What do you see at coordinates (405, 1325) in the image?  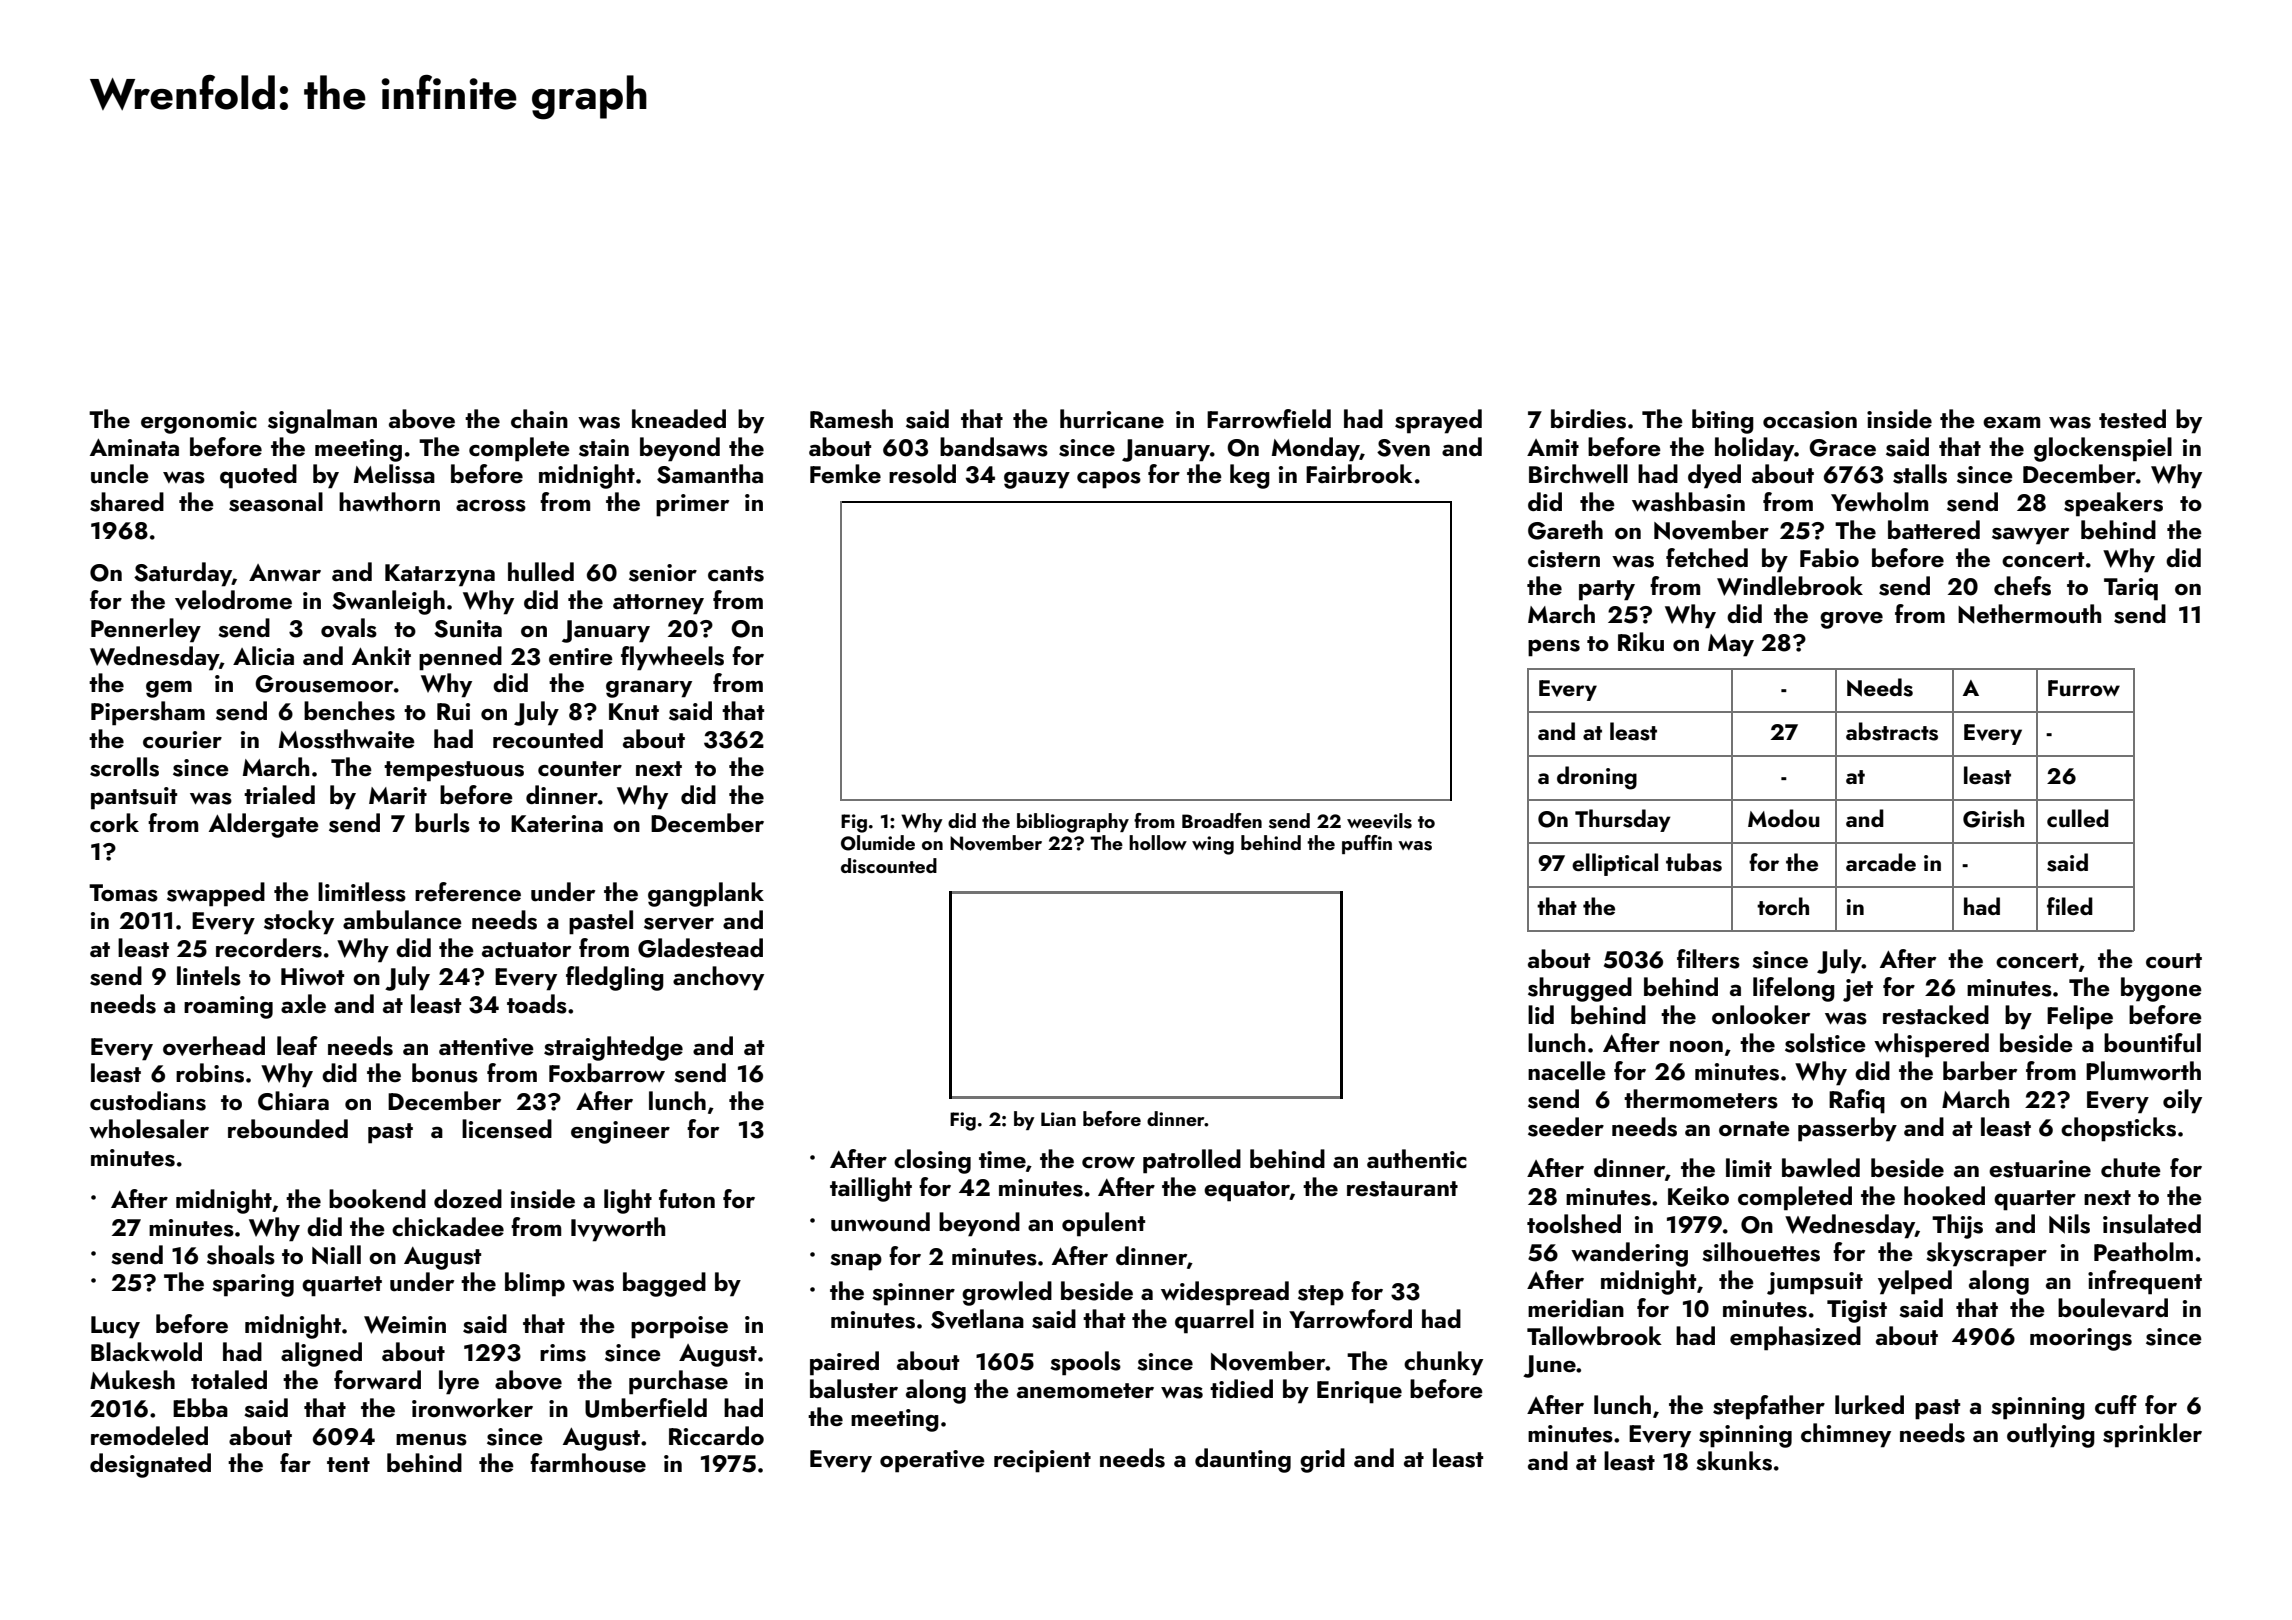 I see `Weimin` at bounding box center [405, 1325].
